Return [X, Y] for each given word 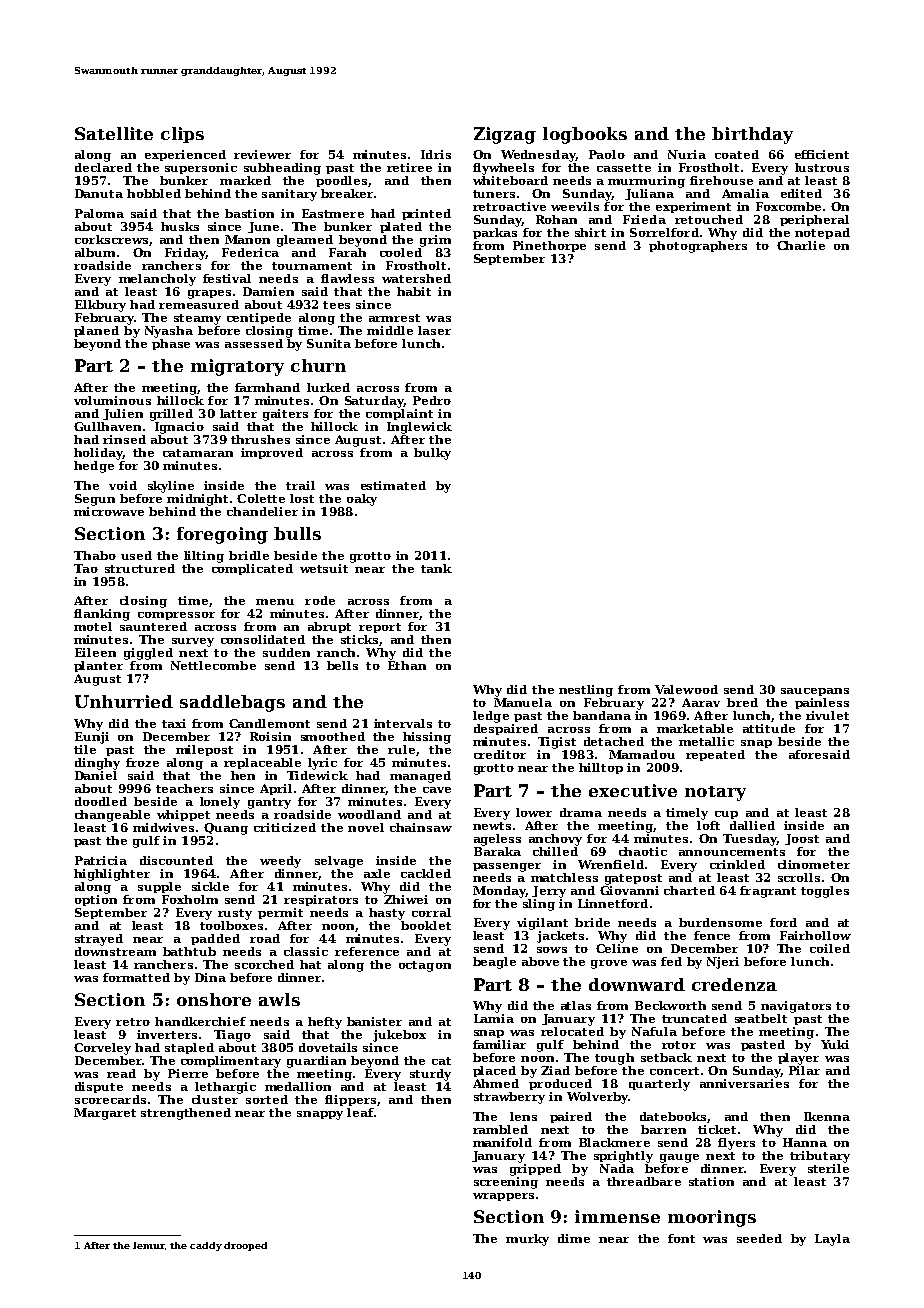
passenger [507, 867]
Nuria [687, 154]
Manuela [523, 702]
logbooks [585, 135]
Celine [617, 948]
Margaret [105, 1114]
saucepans [815, 692]
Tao [86, 568]
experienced [185, 155]
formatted [136, 977]
